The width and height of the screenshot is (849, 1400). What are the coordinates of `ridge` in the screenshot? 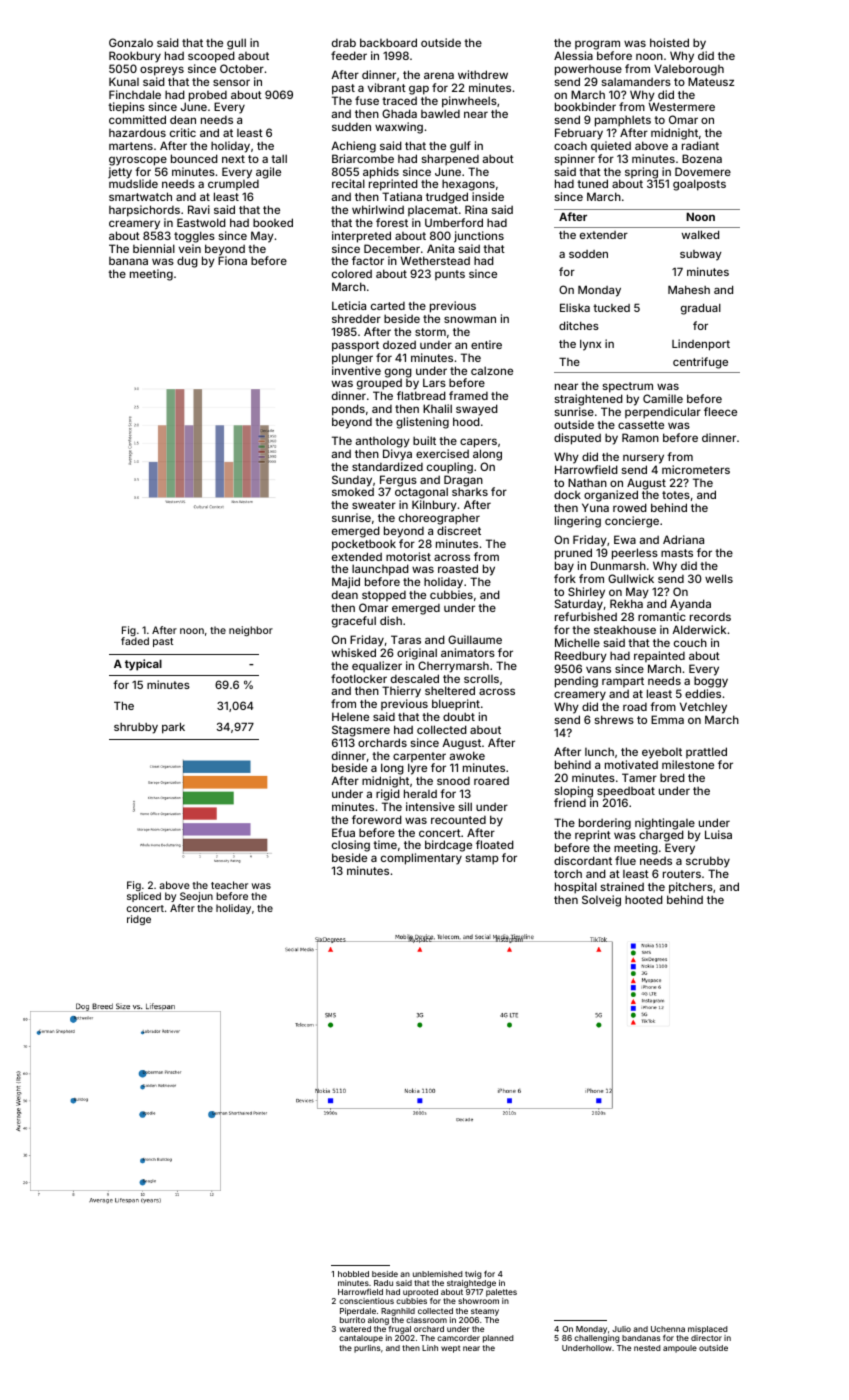 It's located at (139, 920).
